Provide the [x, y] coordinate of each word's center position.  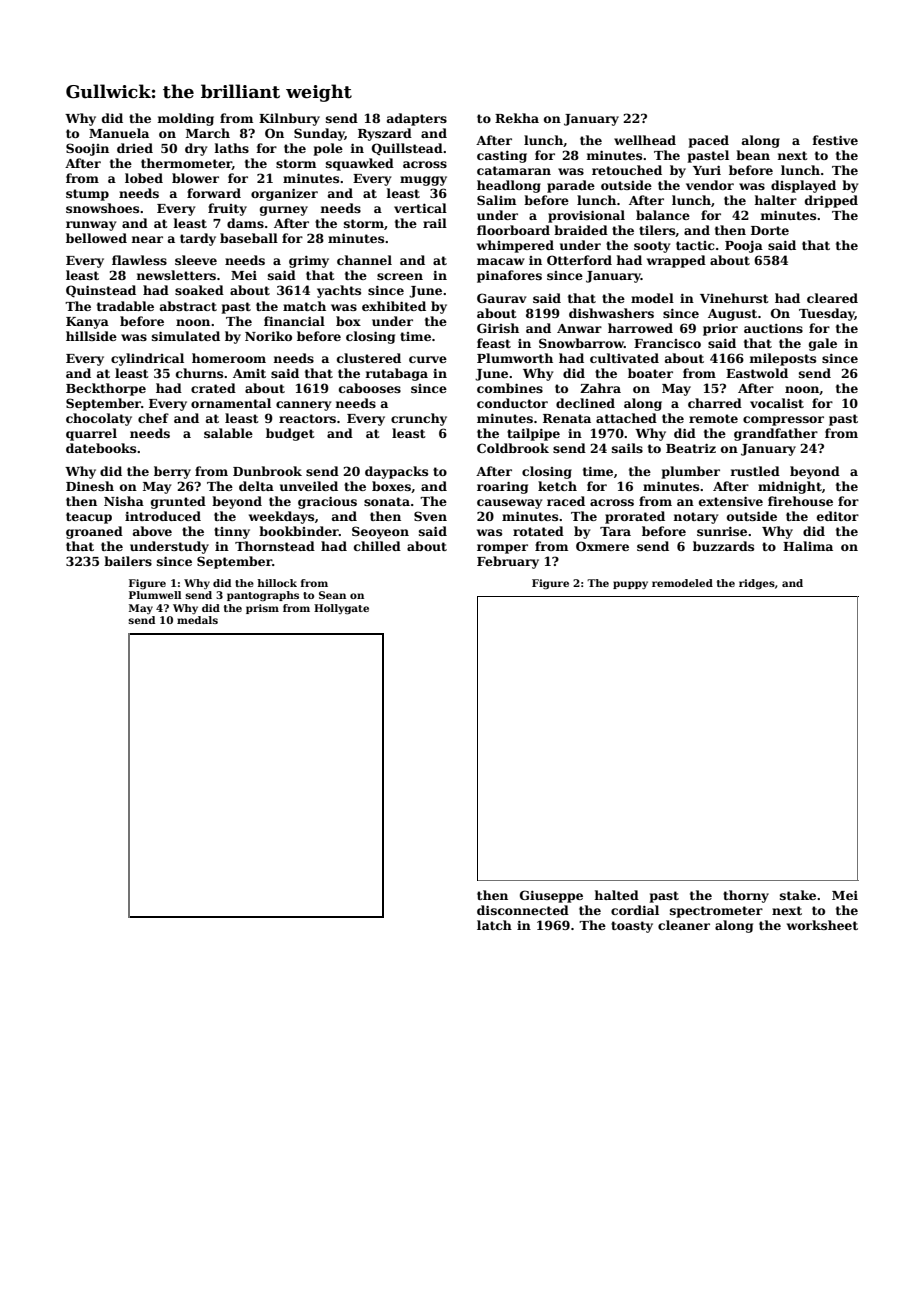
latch [494, 925]
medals [197, 620]
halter [775, 200]
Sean [332, 595]
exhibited [394, 306]
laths [231, 148]
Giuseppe [551, 896]
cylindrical [147, 359]
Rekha [517, 118]
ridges [757, 584]
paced [709, 141]
